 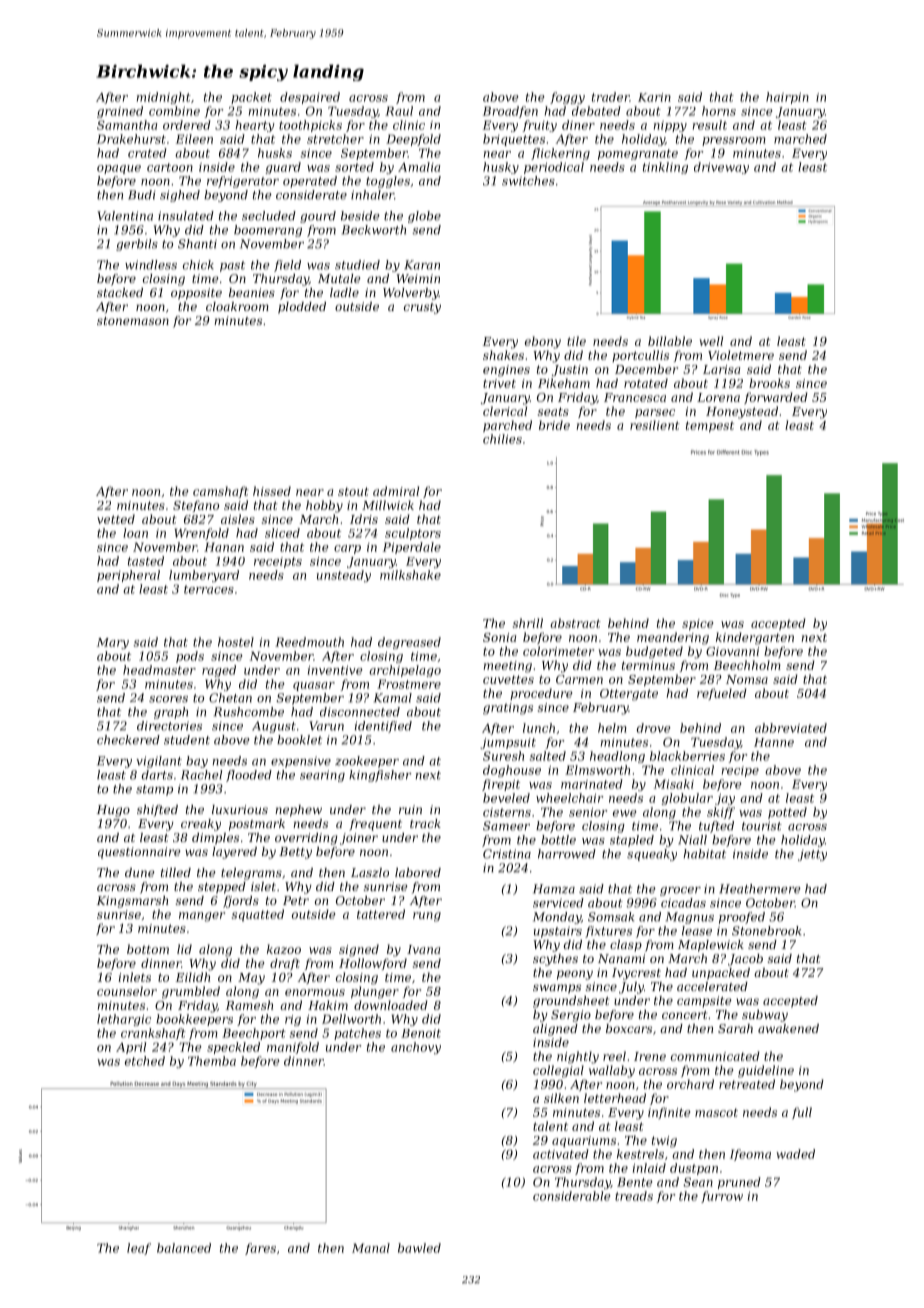 I want to click on midnight, so click(x=164, y=98).
